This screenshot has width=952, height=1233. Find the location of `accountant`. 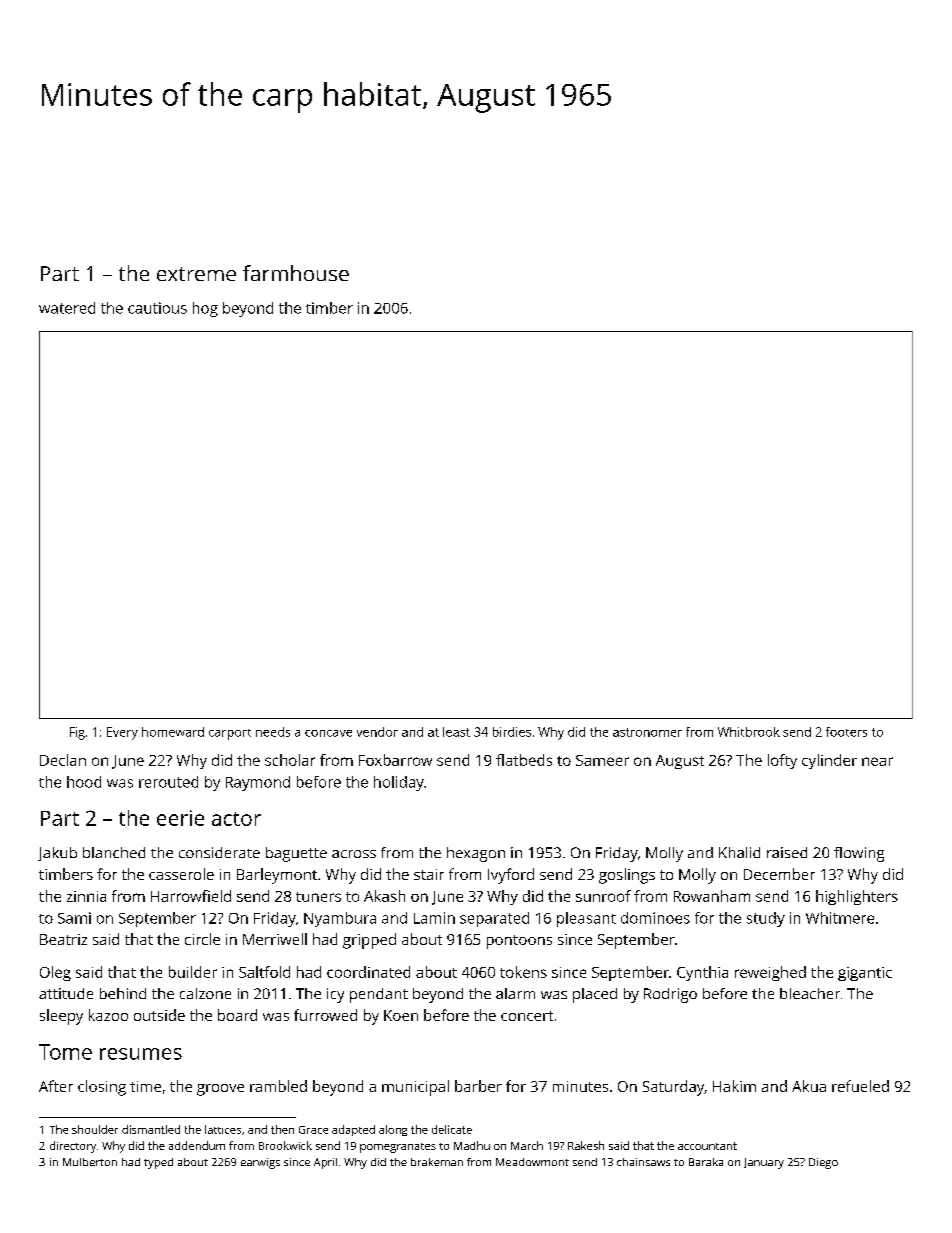

accountant is located at coordinates (707, 1146).
